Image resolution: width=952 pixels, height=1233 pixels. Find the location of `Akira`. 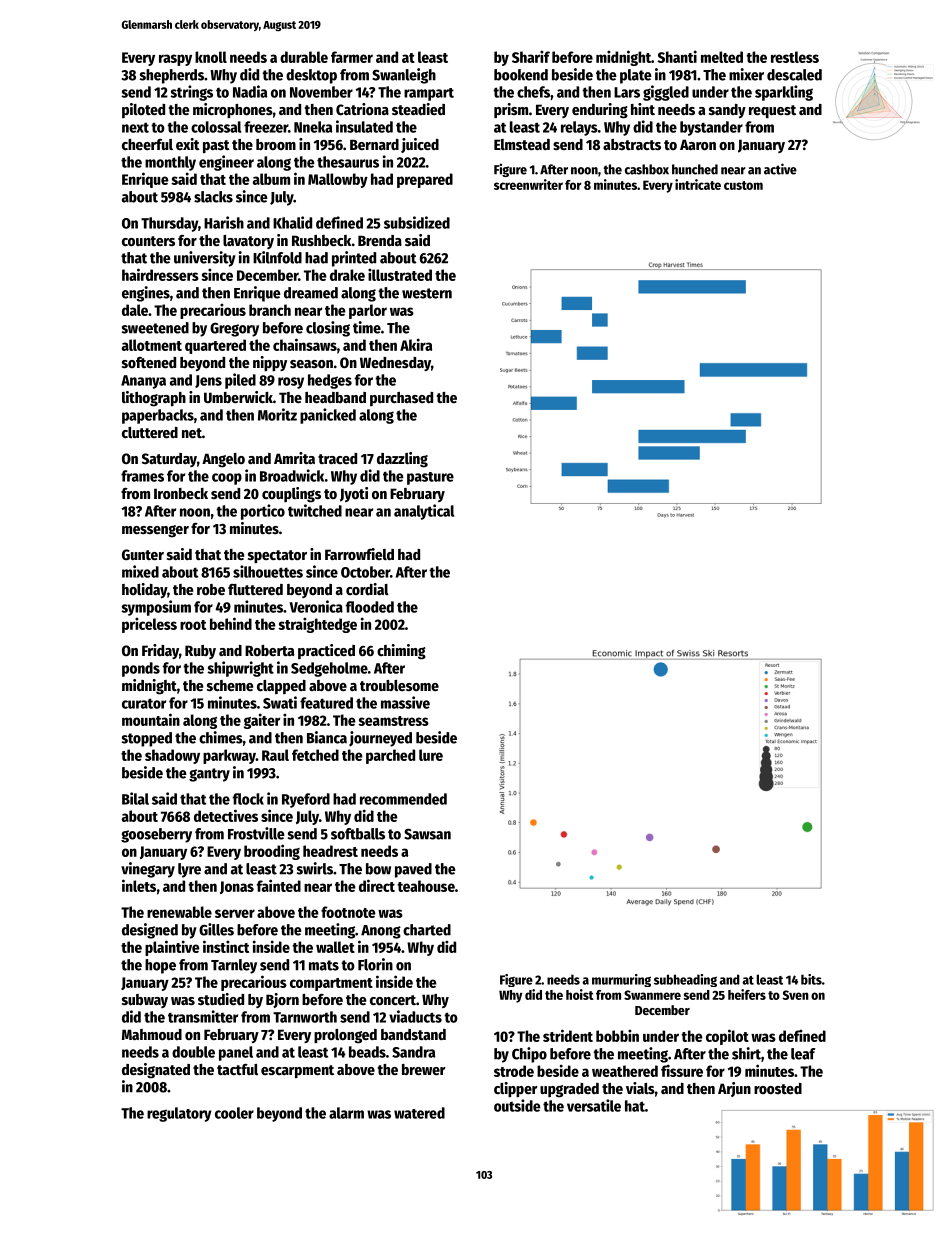

Akira is located at coordinates (416, 344).
